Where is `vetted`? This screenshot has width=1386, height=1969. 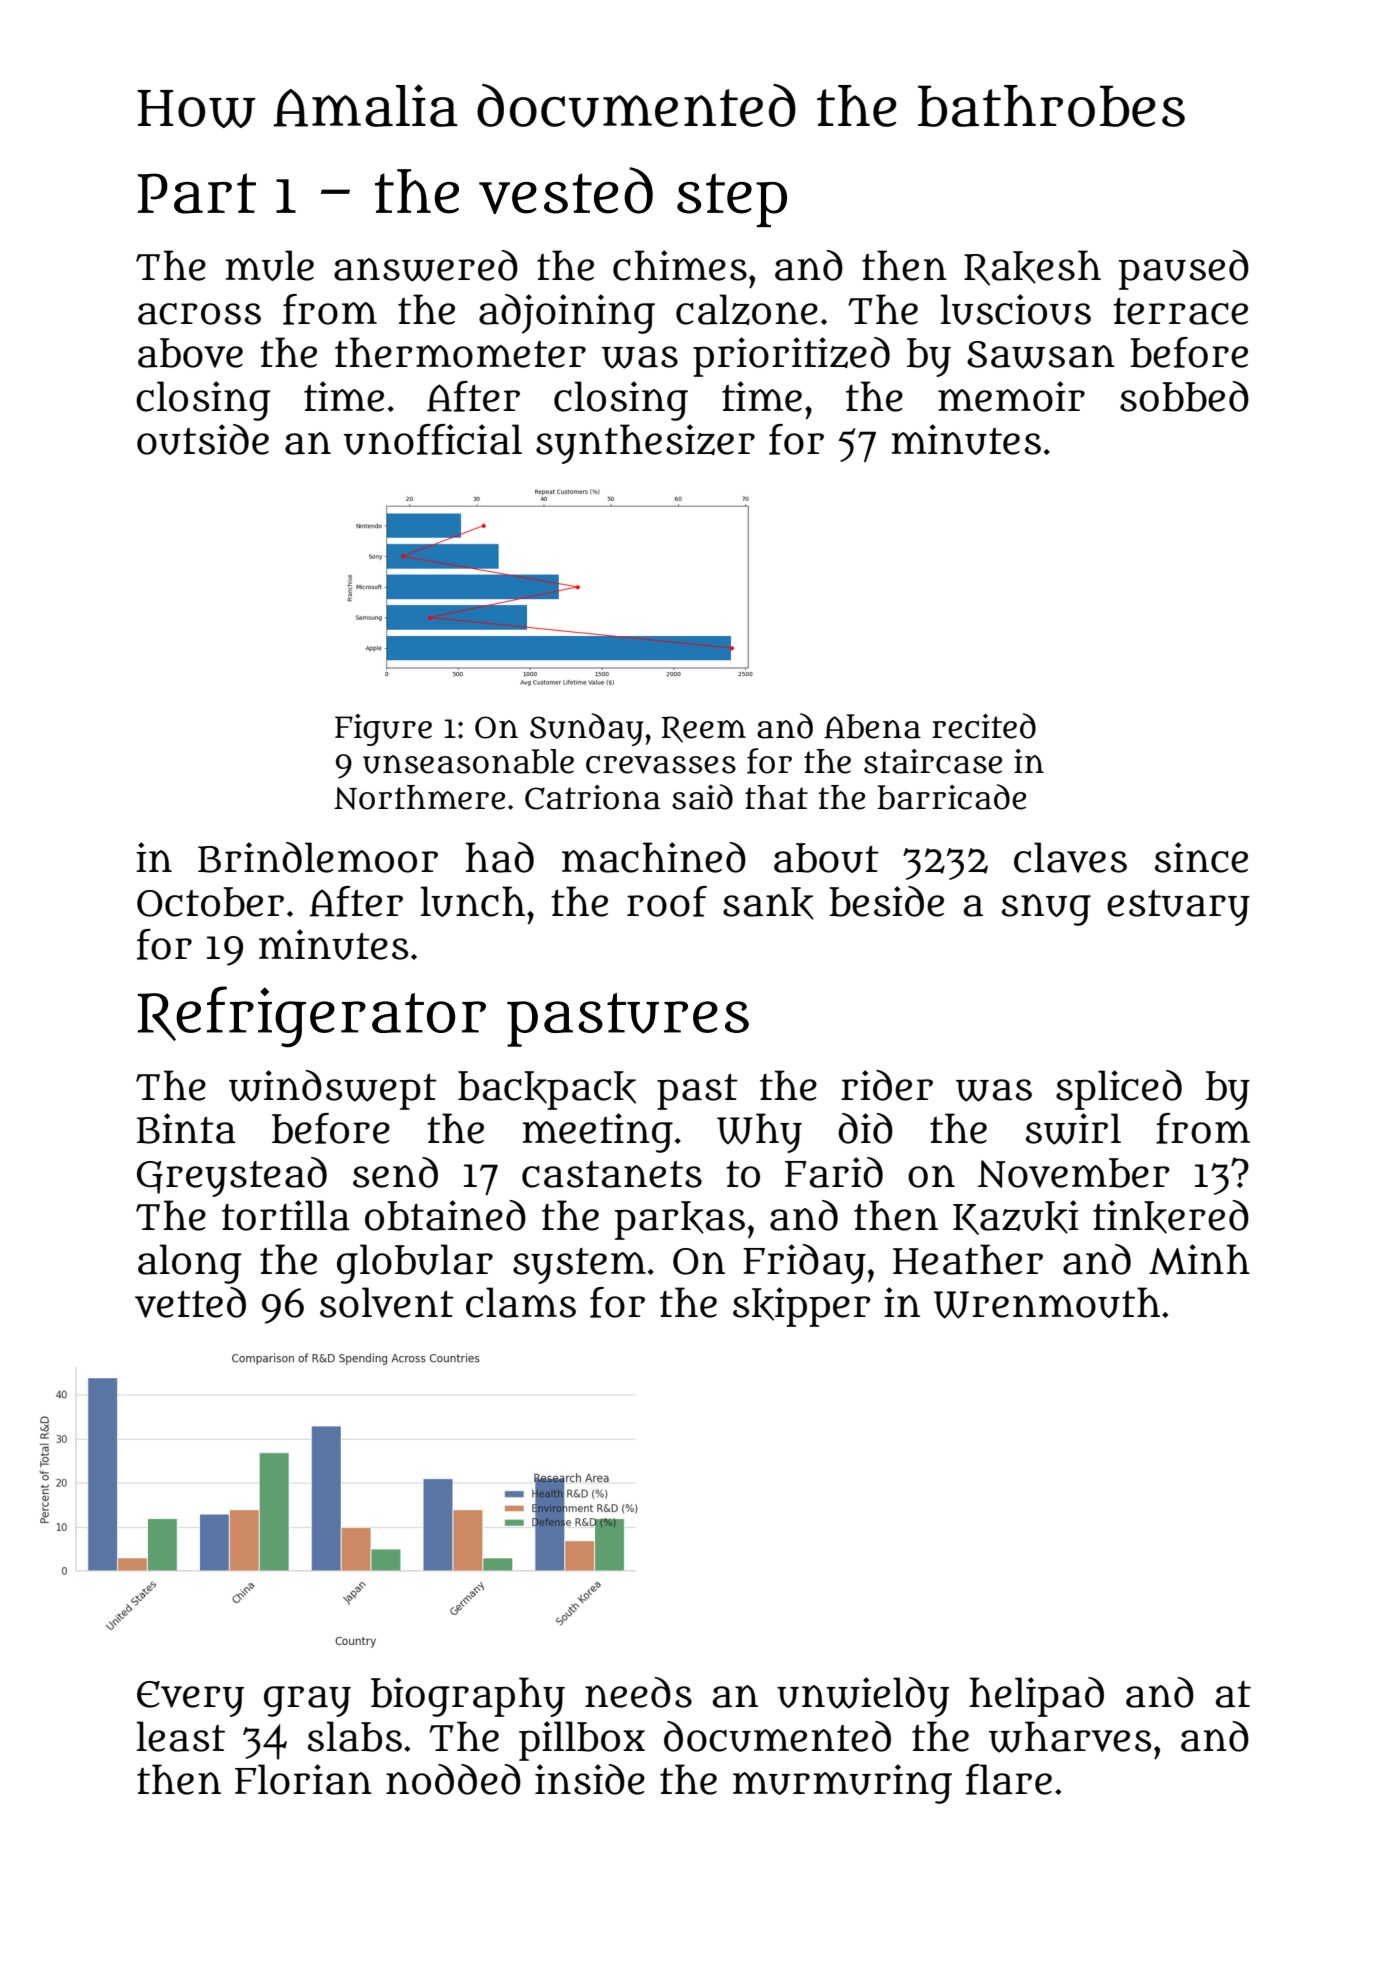 vetted is located at coordinates (190, 1302).
